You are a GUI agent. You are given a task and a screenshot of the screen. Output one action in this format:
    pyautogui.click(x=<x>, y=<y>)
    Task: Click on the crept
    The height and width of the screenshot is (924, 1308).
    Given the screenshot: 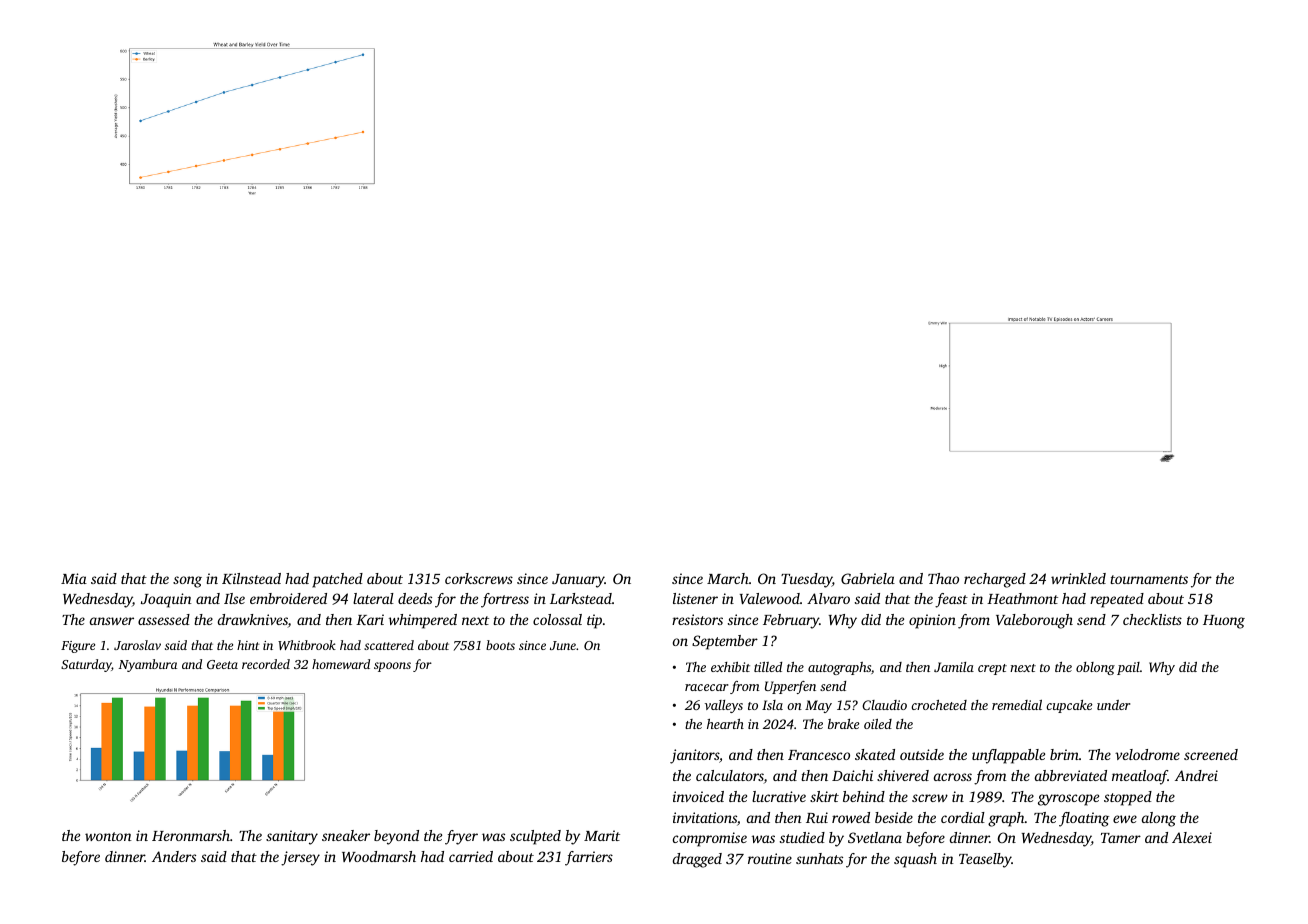 What is the action you would take?
    pyautogui.click(x=992, y=669)
